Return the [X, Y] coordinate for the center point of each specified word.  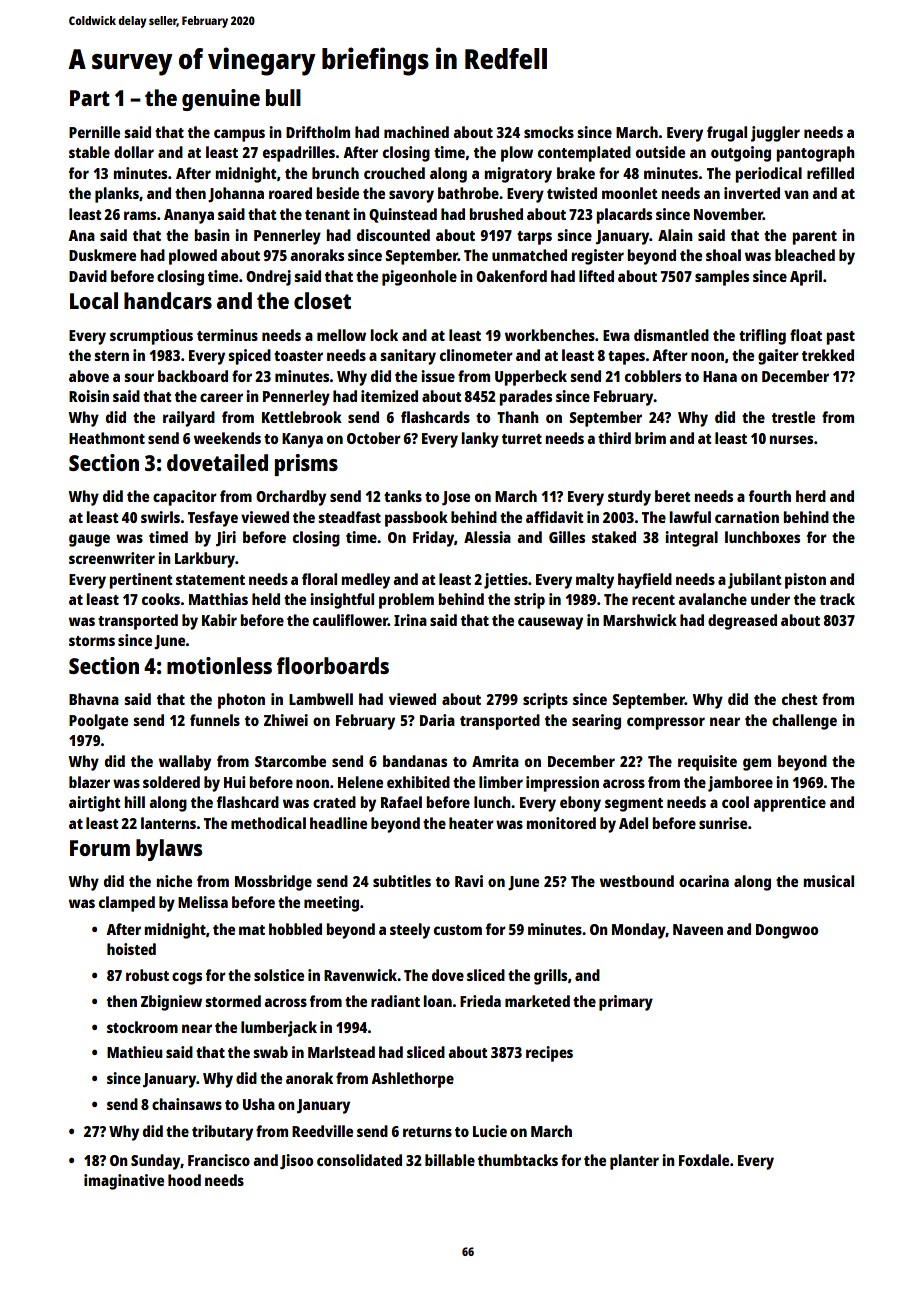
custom [458, 930]
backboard [193, 376]
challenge [804, 722]
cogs [187, 978]
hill [134, 802]
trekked [828, 355]
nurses [791, 439]
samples [722, 278]
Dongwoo [787, 931]
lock [384, 335]
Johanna [236, 195]
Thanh [518, 417]
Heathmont [107, 438]
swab [270, 1052]
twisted [572, 193]
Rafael [401, 802]
